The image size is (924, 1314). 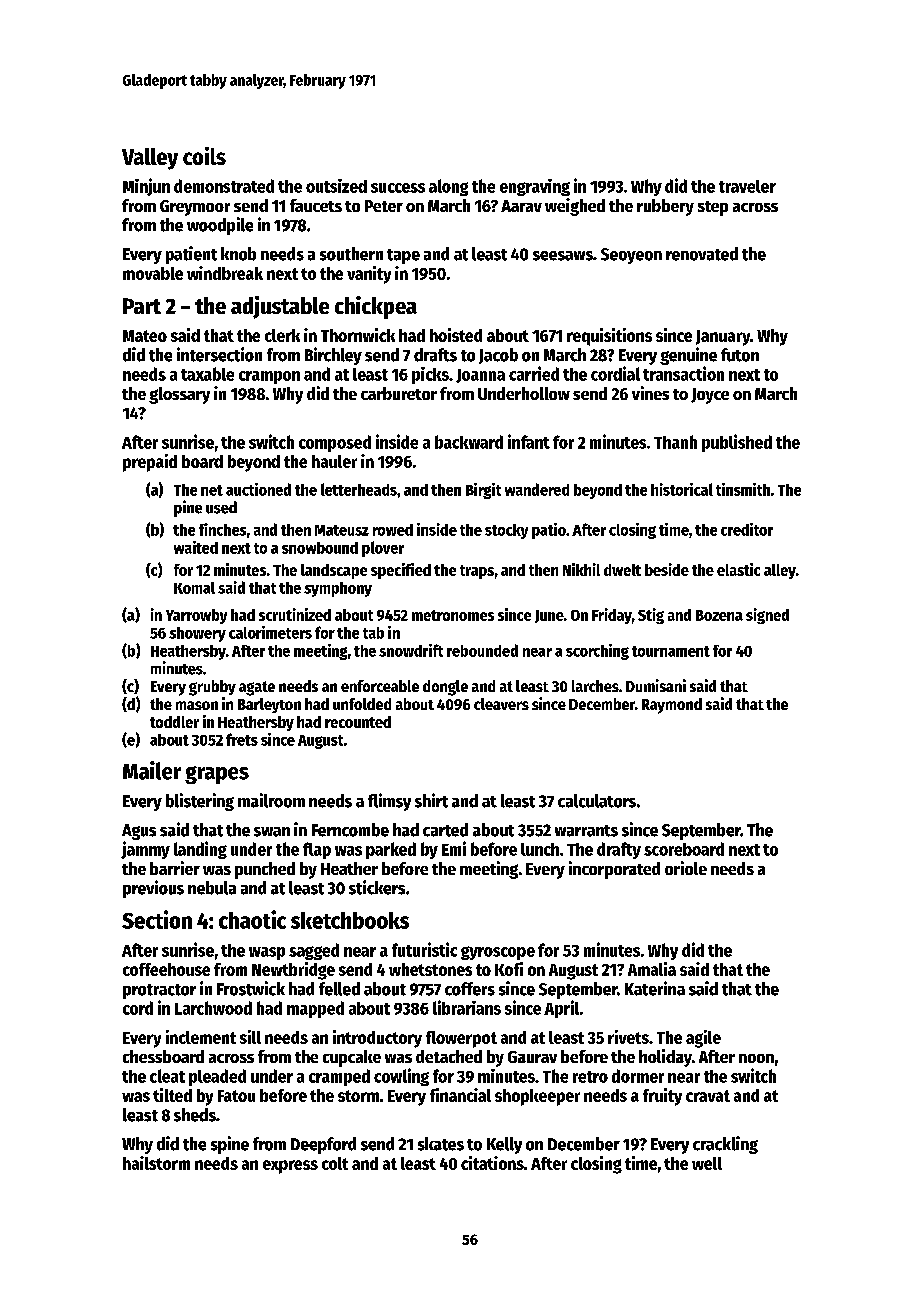 What do you see at coordinates (448, 187) in the screenshot?
I see `along` at bounding box center [448, 187].
